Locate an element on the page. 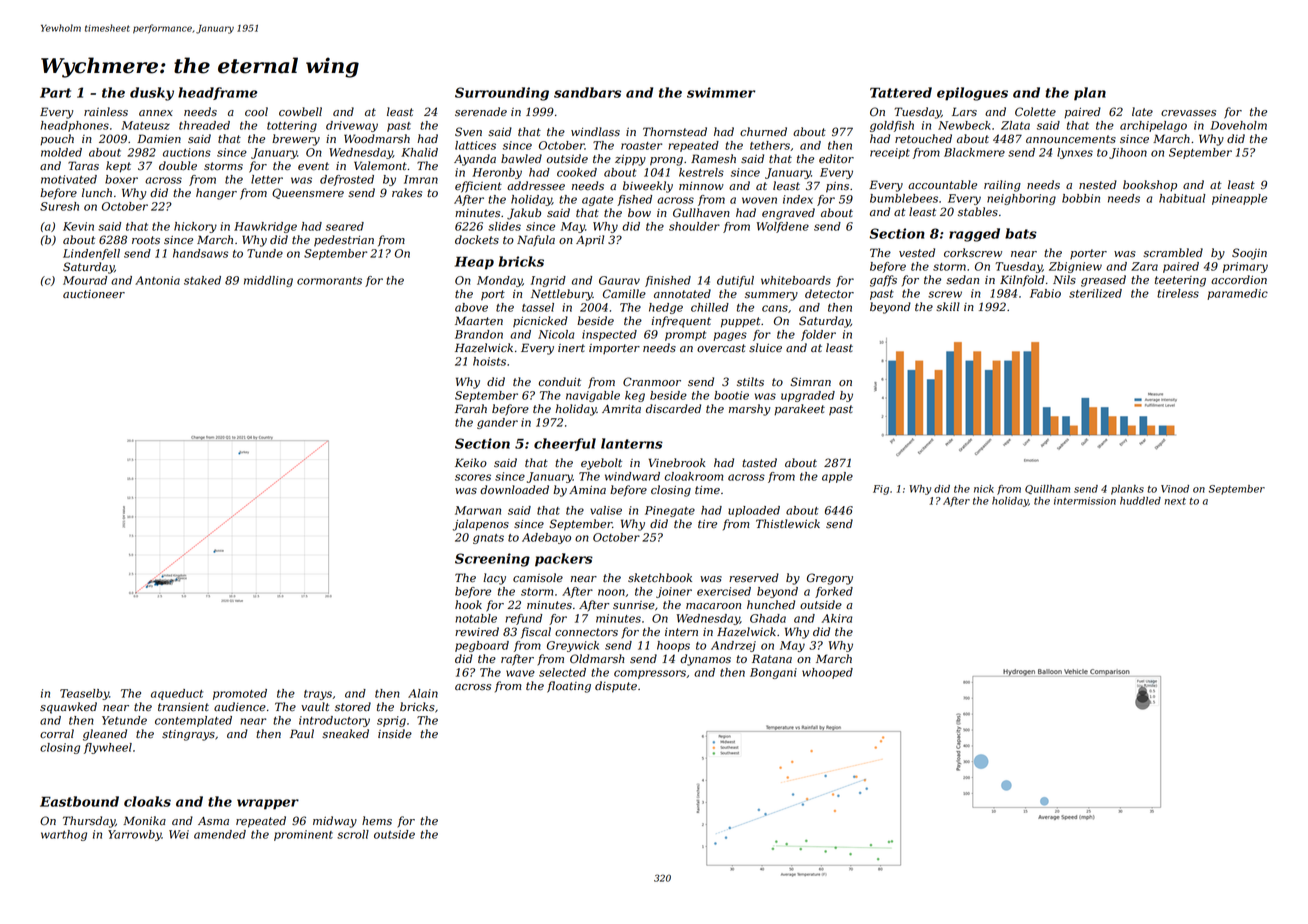 This document has width=1308, height=924. Soojin is located at coordinates (1249, 254).
